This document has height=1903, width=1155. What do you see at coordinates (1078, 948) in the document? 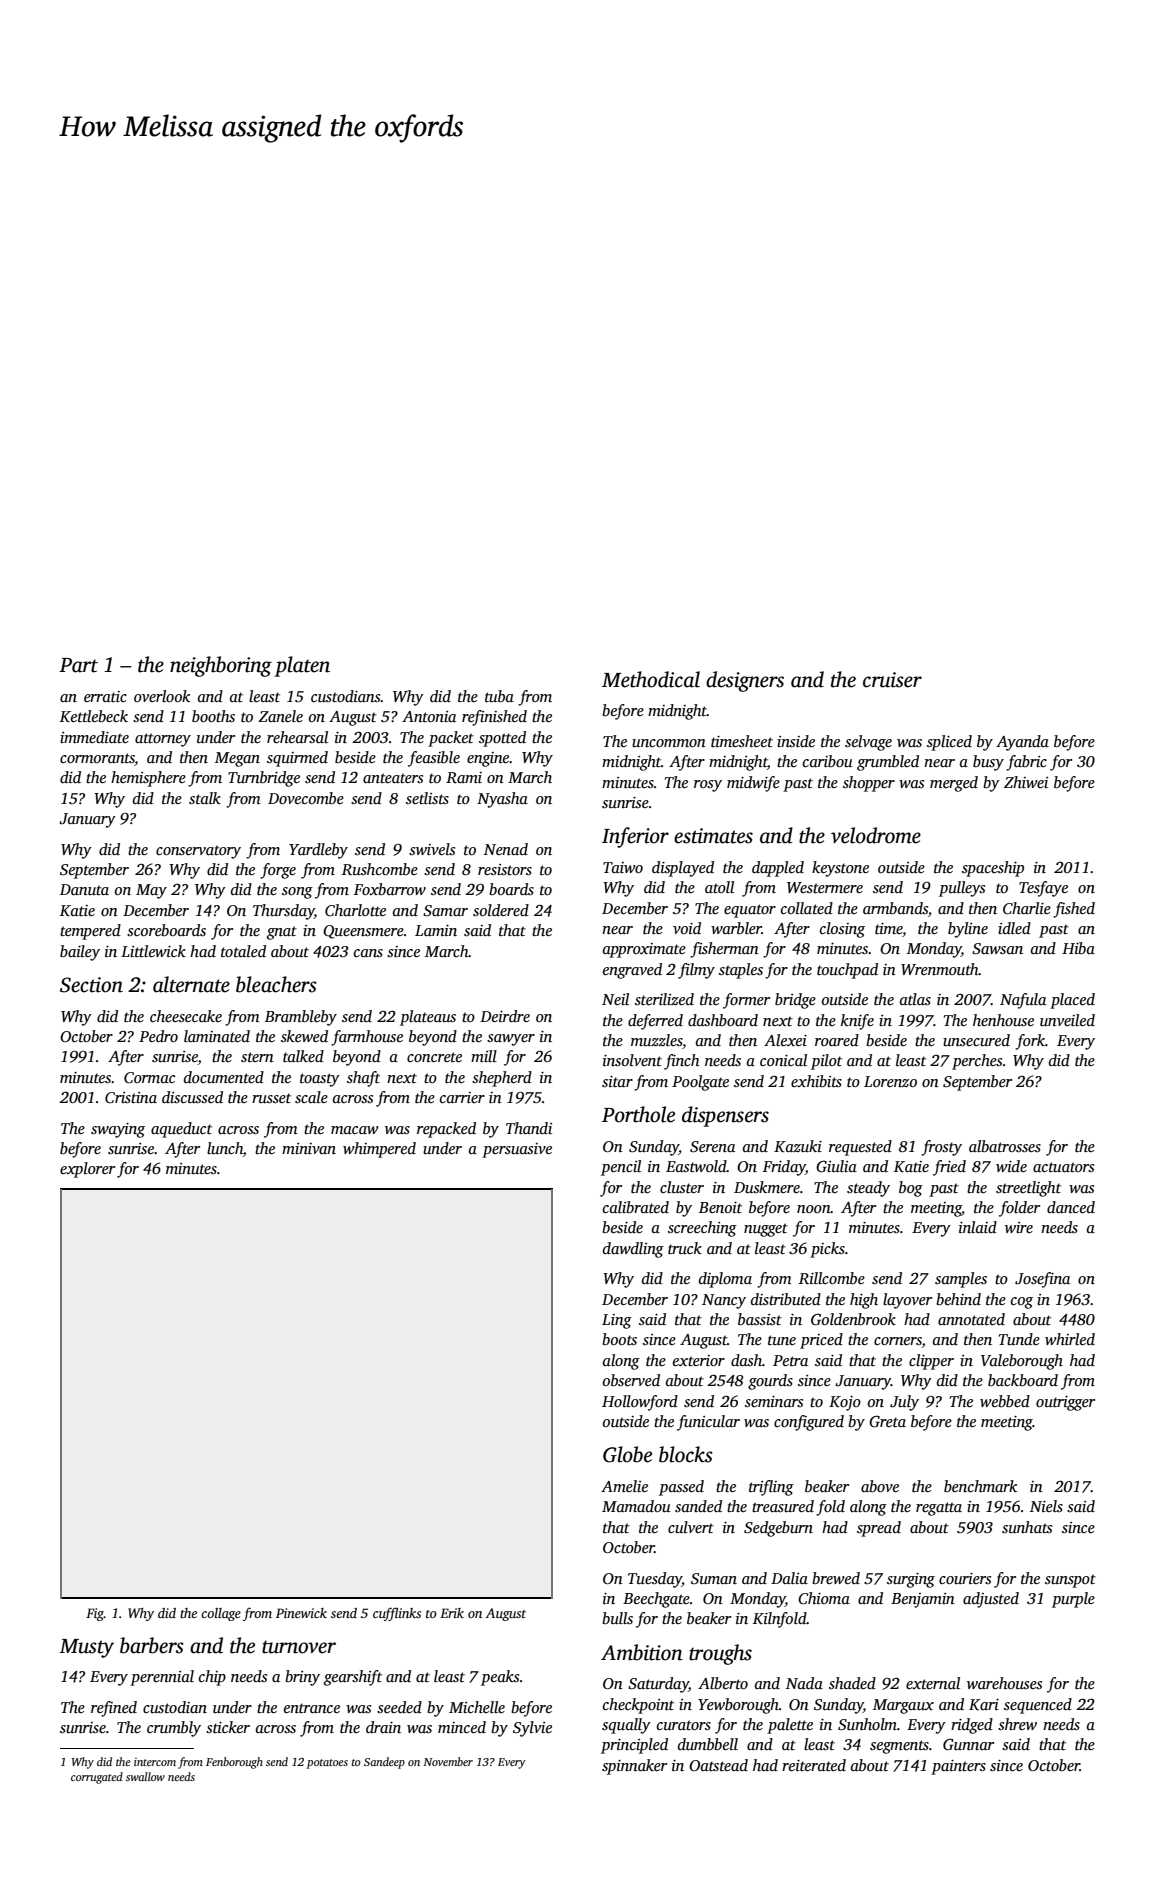
I see `Hiba` at bounding box center [1078, 948].
